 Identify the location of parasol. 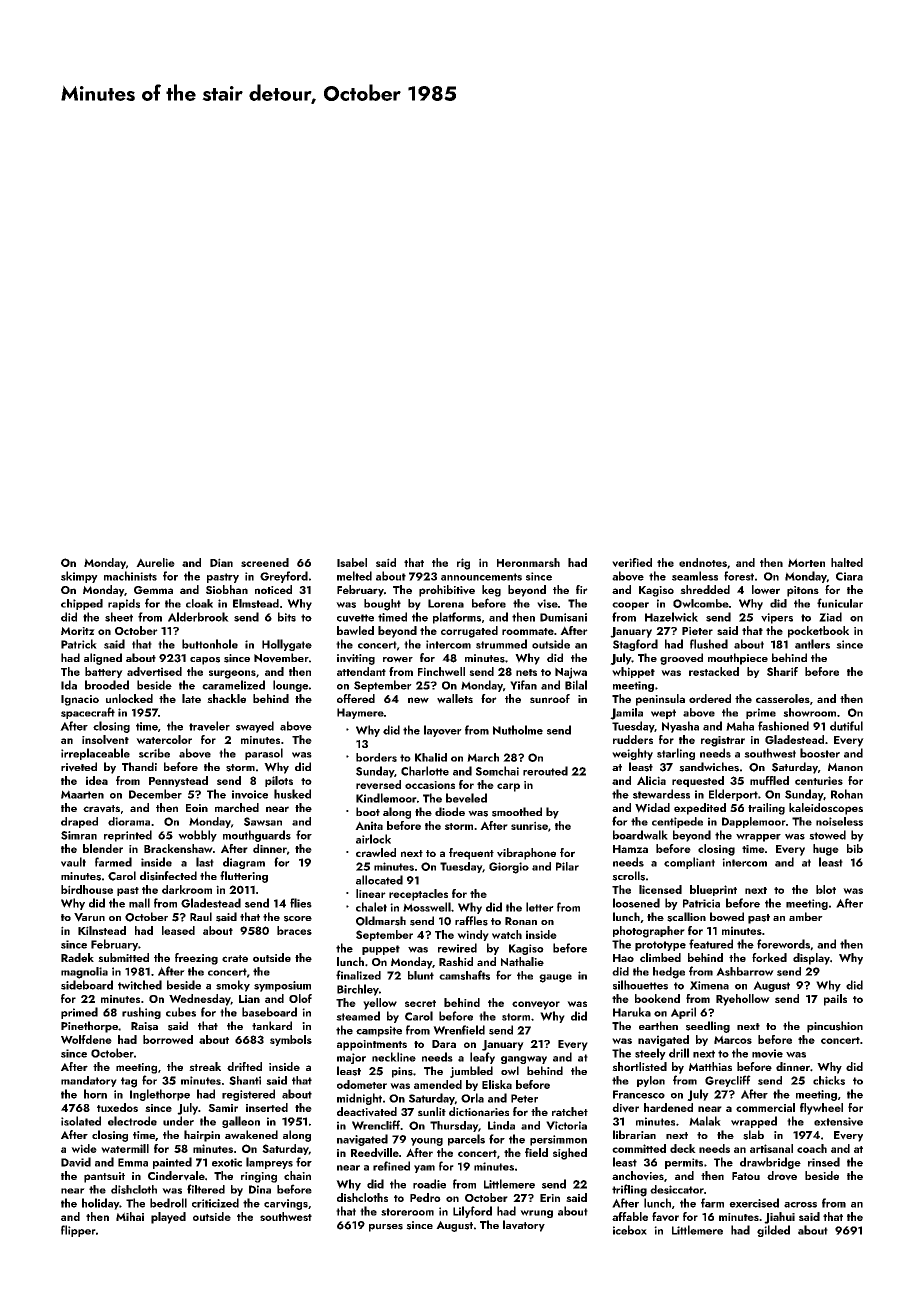
(264, 754).
